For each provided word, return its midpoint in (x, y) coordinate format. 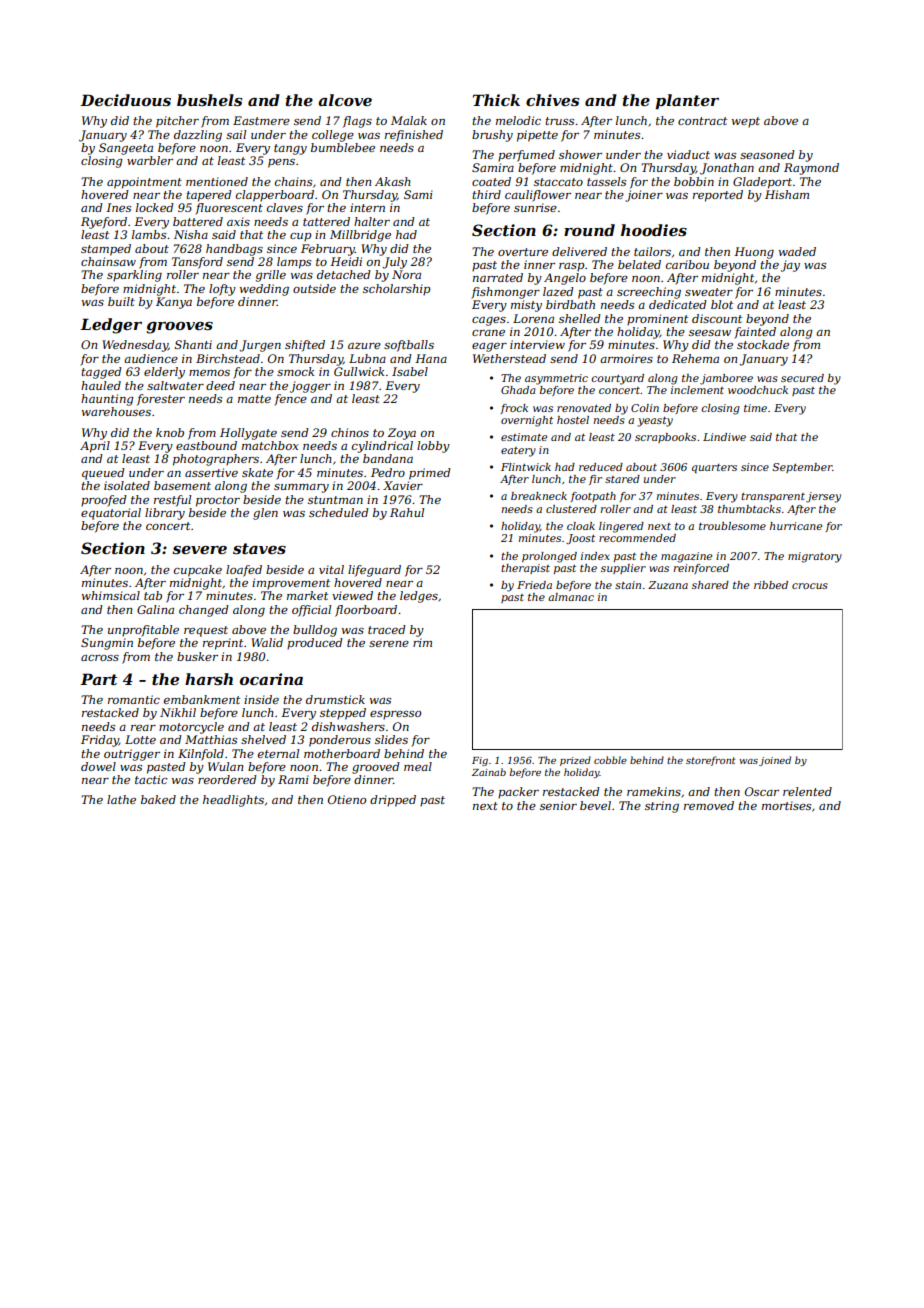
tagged (101, 373)
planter (687, 101)
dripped (393, 801)
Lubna (367, 358)
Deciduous (125, 100)
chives (553, 100)
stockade (763, 344)
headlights (233, 801)
